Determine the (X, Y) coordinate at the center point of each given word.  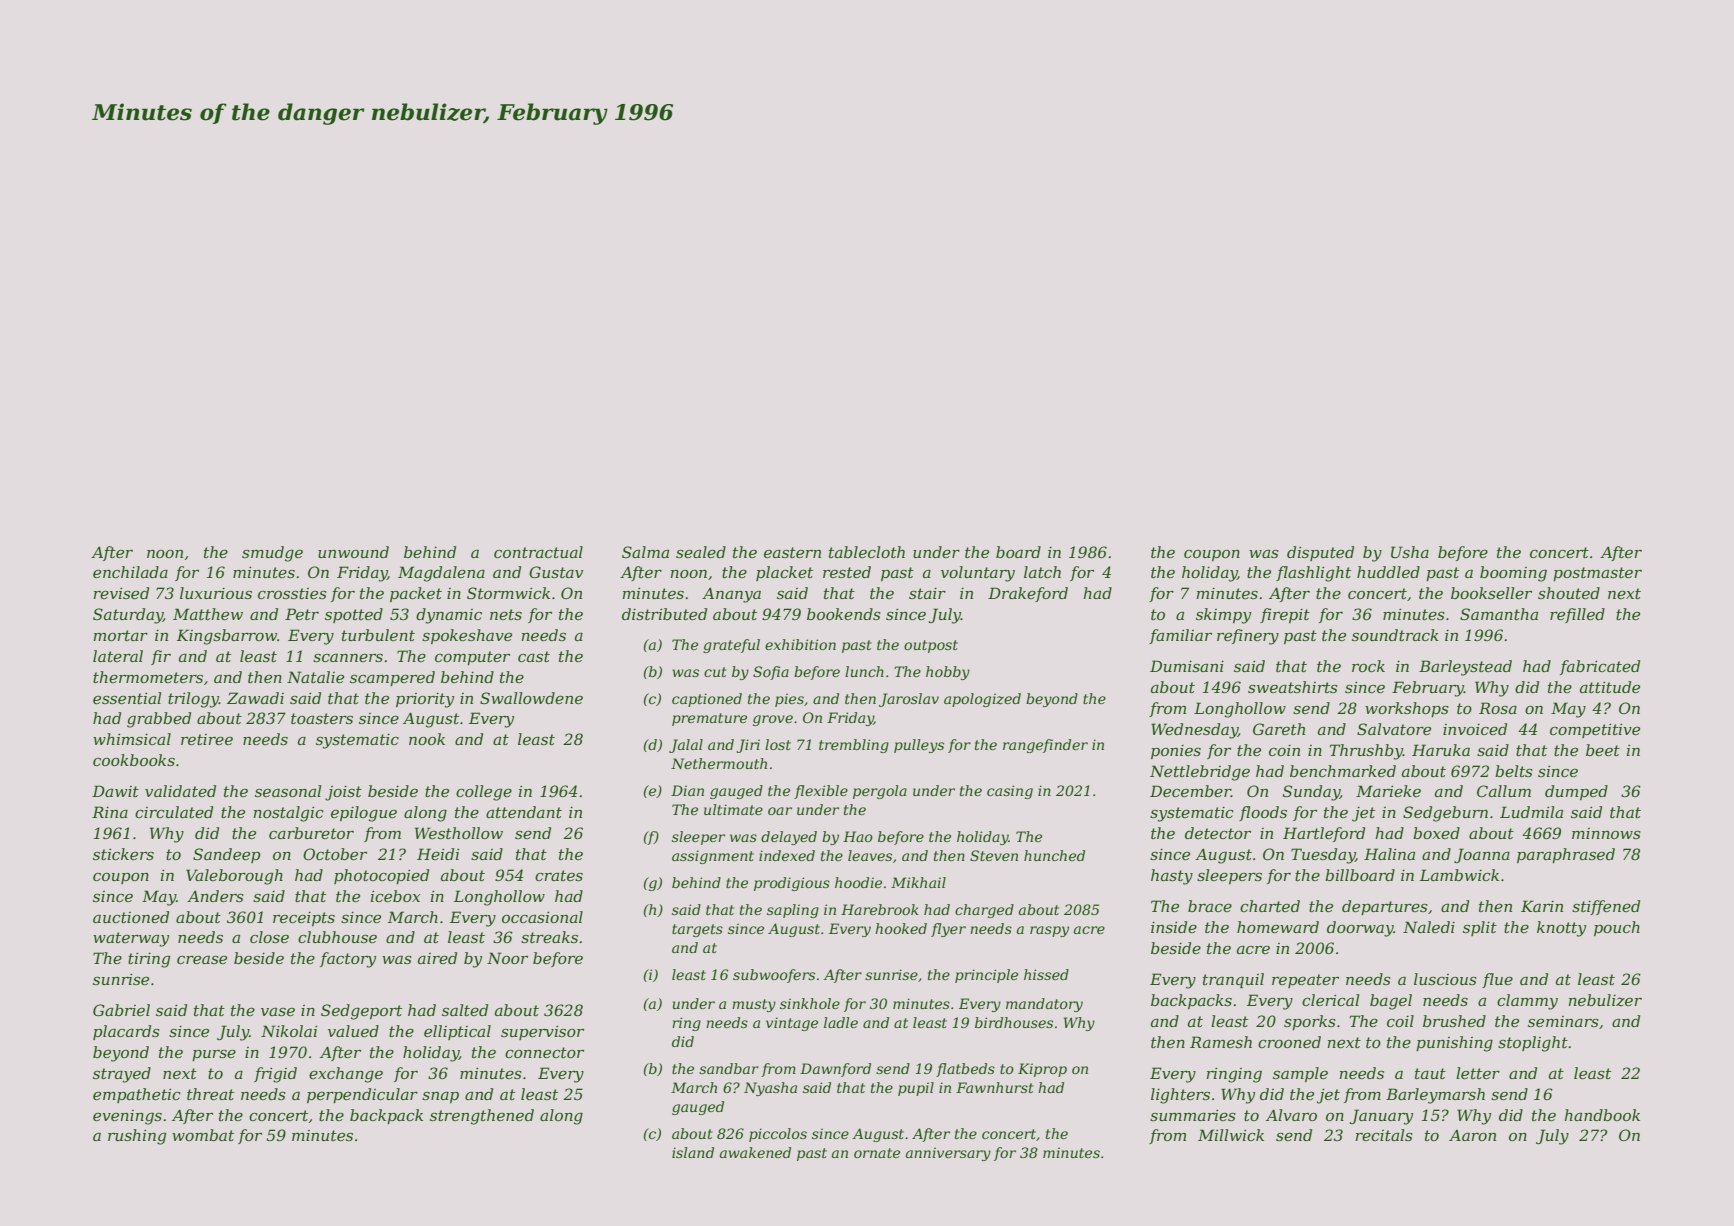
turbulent (378, 635)
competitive (1595, 730)
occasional (542, 917)
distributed (664, 614)
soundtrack (1395, 635)
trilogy (193, 700)
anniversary (948, 1154)
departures (1385, 907)
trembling (854, 746)
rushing (137, 1137)
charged (984, 911)
